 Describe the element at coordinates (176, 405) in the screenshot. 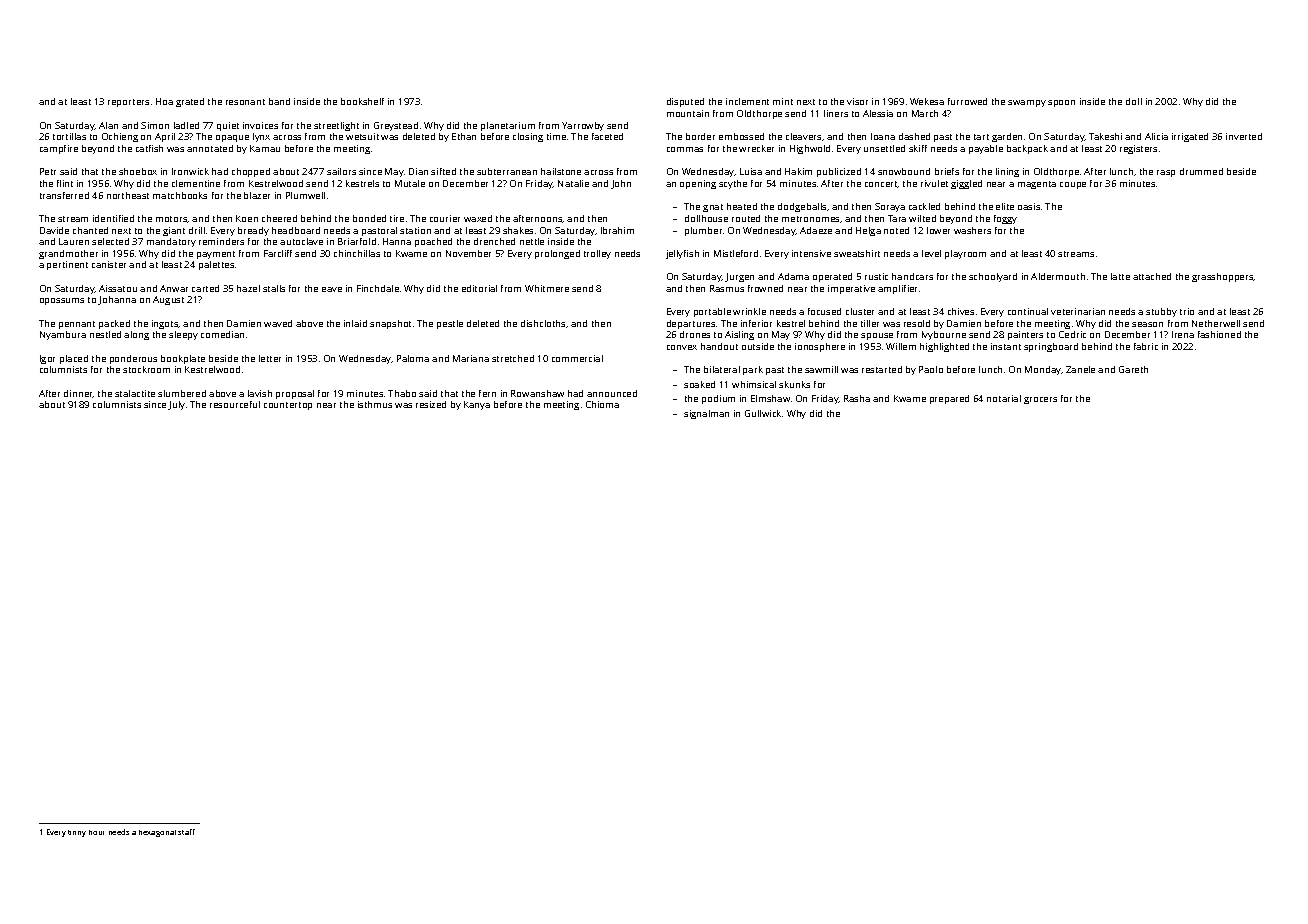

I see `July` at that location.
